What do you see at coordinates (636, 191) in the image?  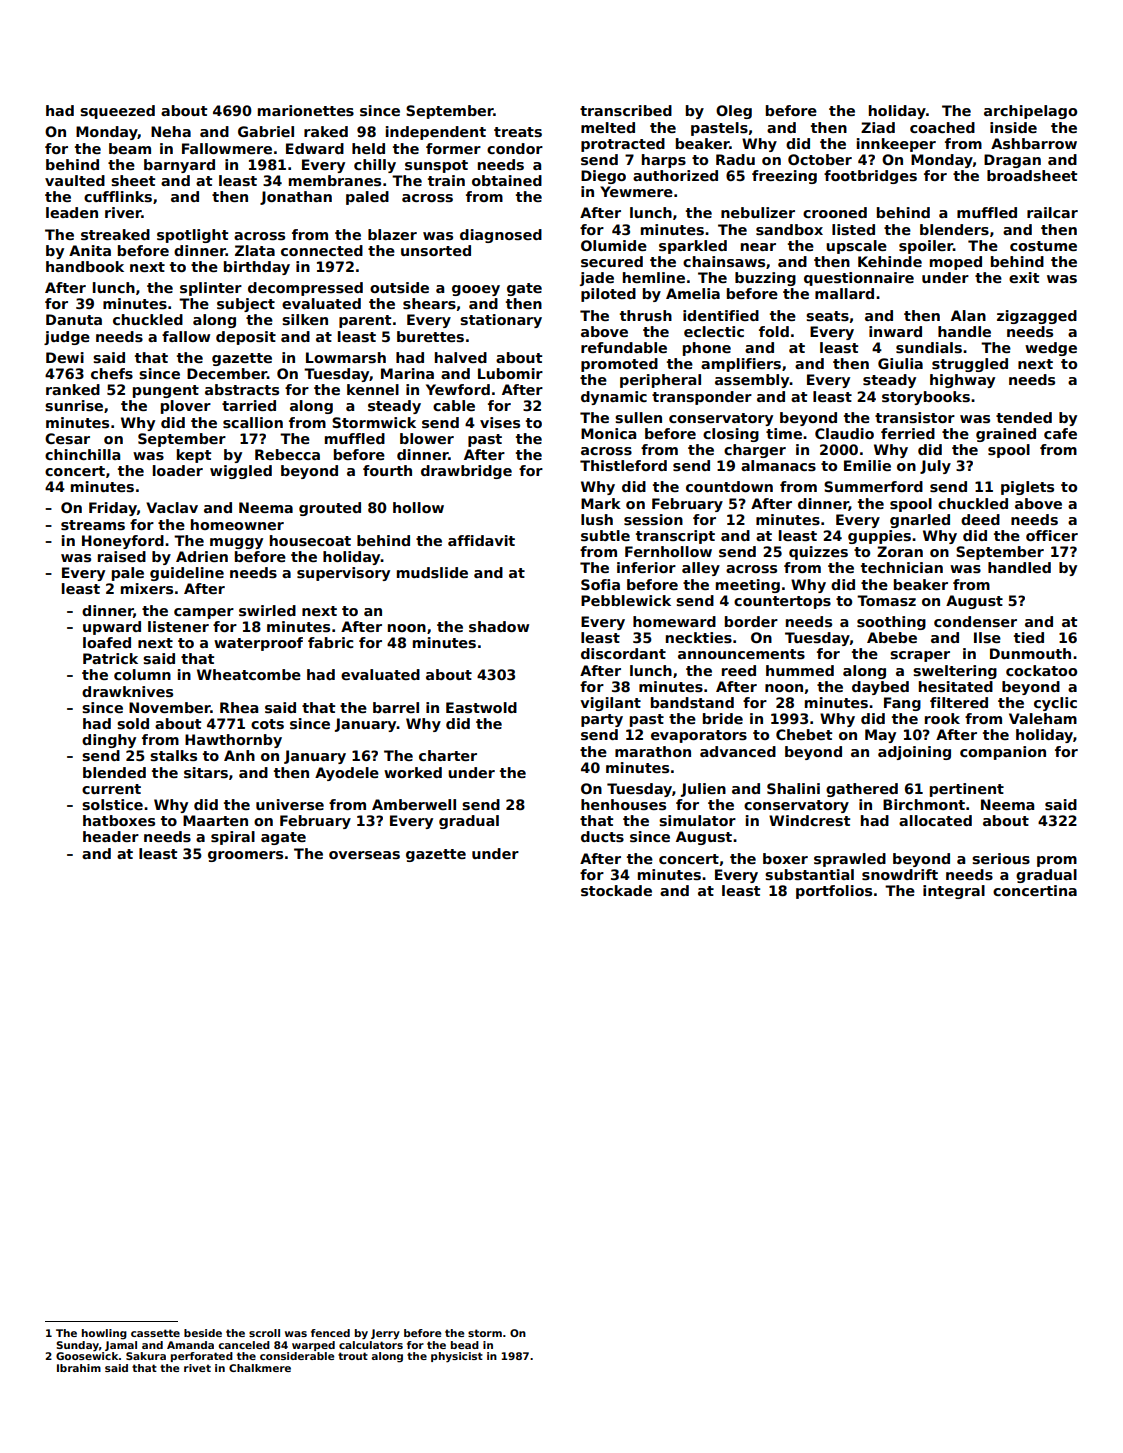 I see `Yewmere` at bounding box center [636, 191].
